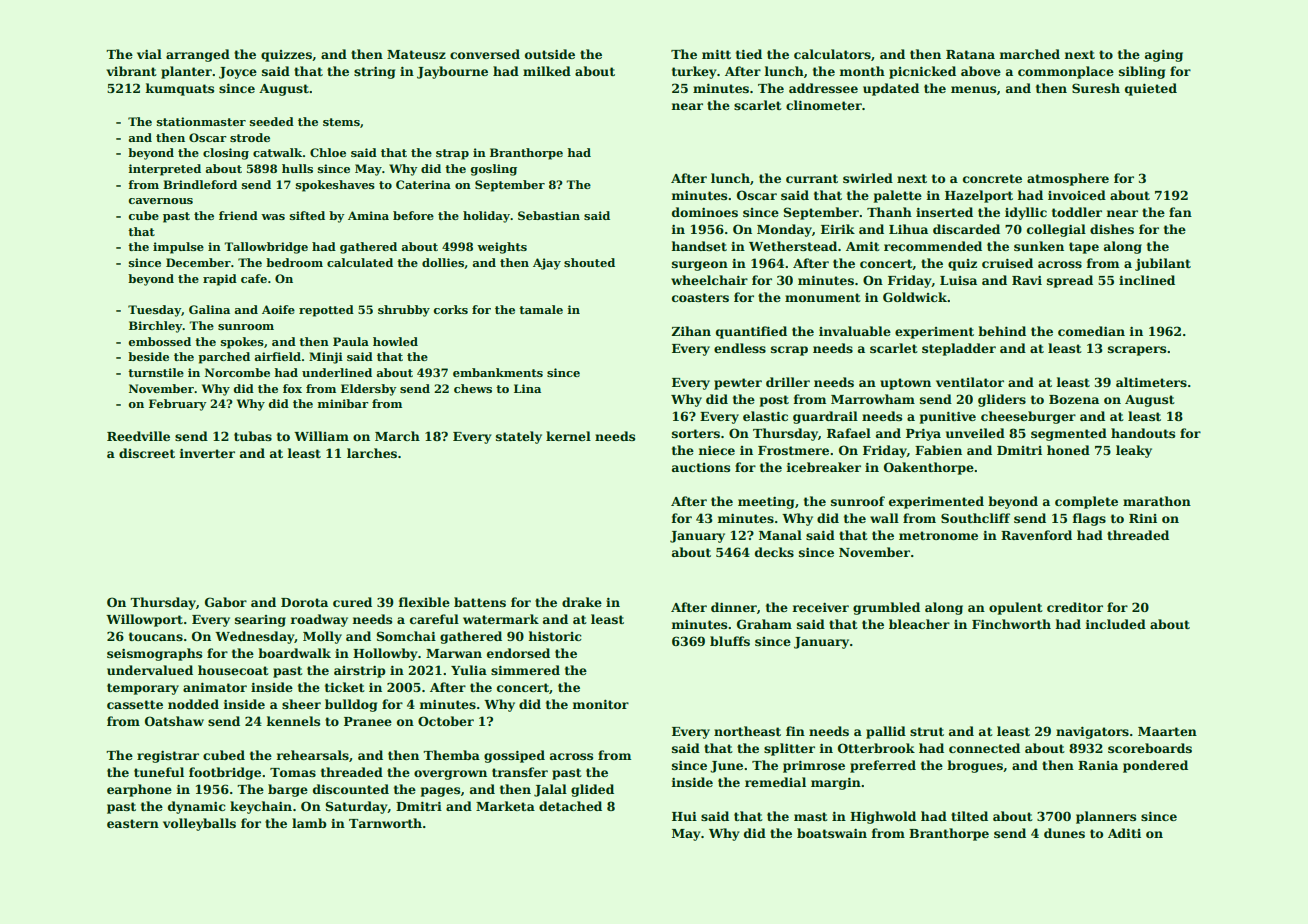  I want to click on mitt, so click(716, 54).
